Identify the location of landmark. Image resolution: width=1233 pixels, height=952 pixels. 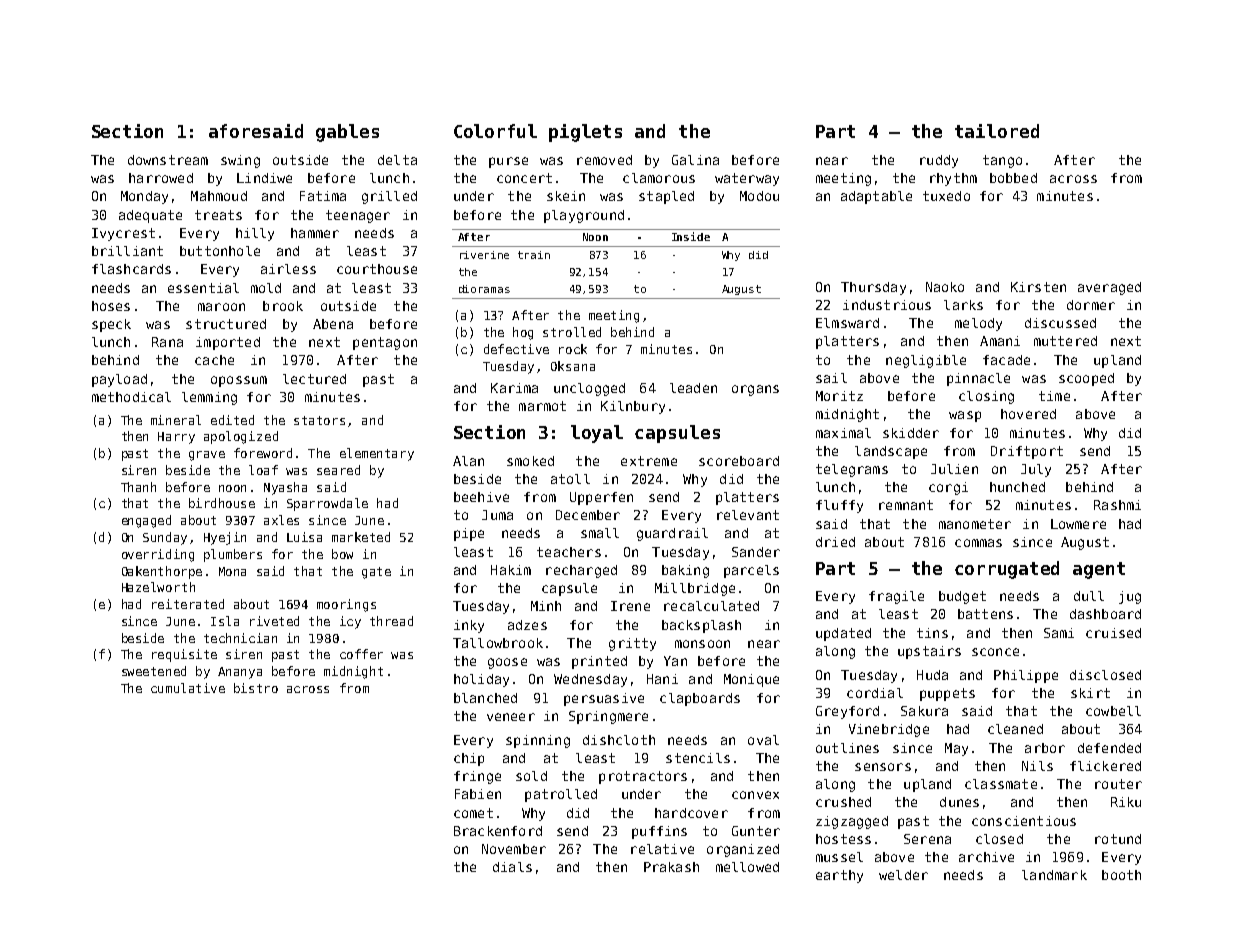
(1054, 875).
